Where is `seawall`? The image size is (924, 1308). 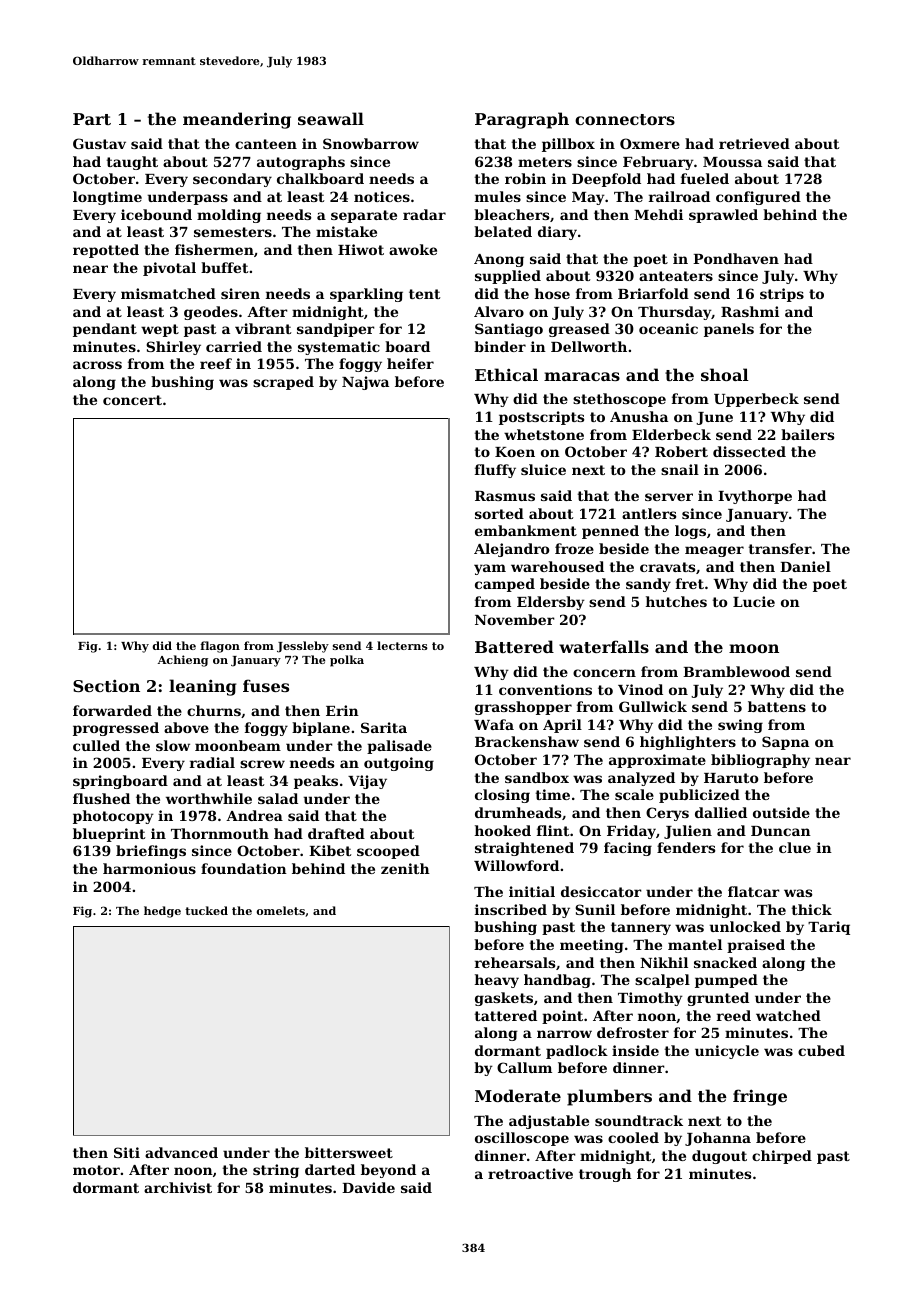 seawall is located at coordinates (331, 118).
